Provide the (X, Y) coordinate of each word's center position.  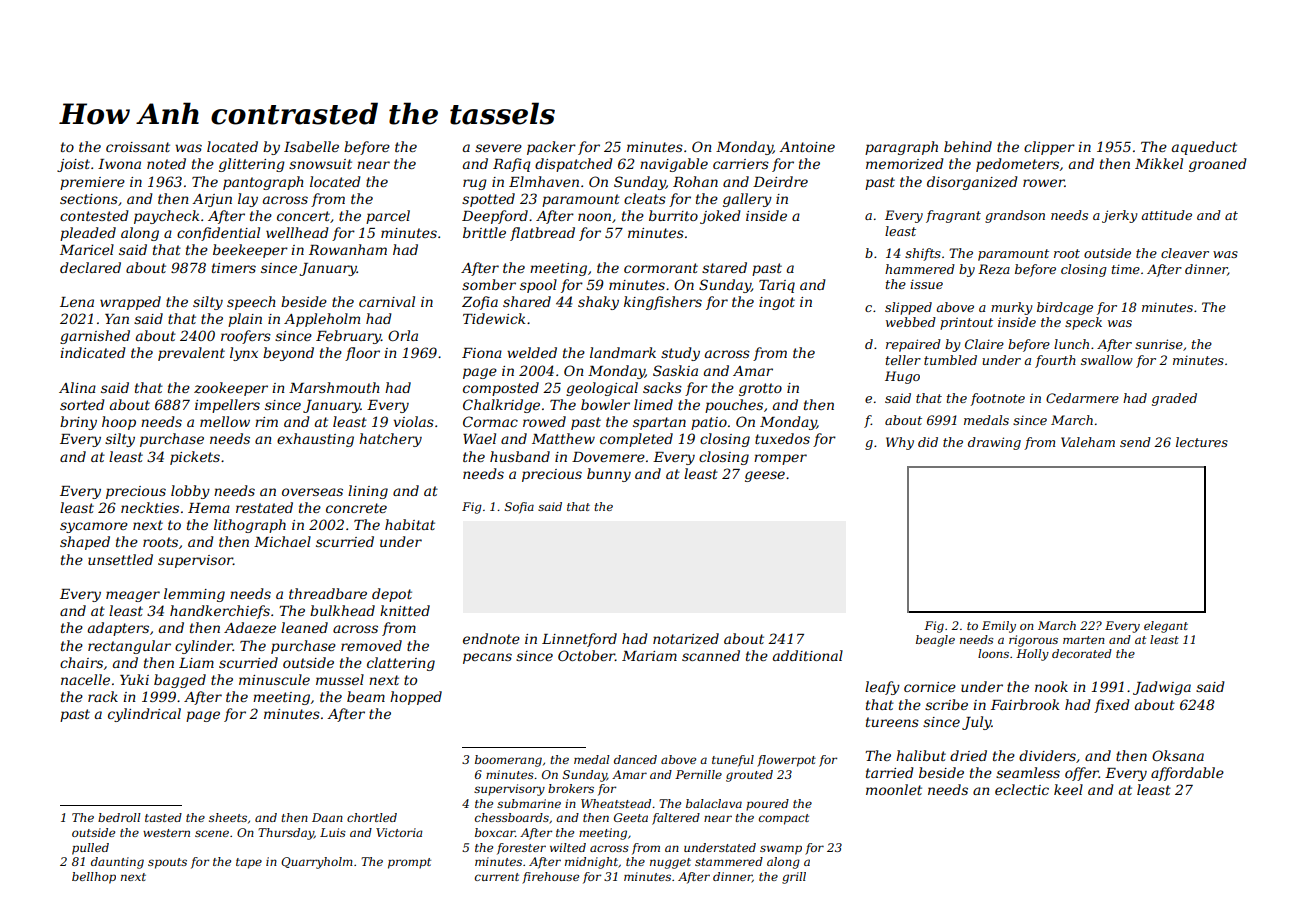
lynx (244, 354)
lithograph (250, 526)
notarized (686, 639)
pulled (90, 849)
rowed (544, 421)
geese (765, 476)
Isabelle (311, 146)
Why (900, 443)
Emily (999, 627)
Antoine (807, 147)
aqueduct (1204, 148)
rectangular (129, 647)
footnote (997, 399)
